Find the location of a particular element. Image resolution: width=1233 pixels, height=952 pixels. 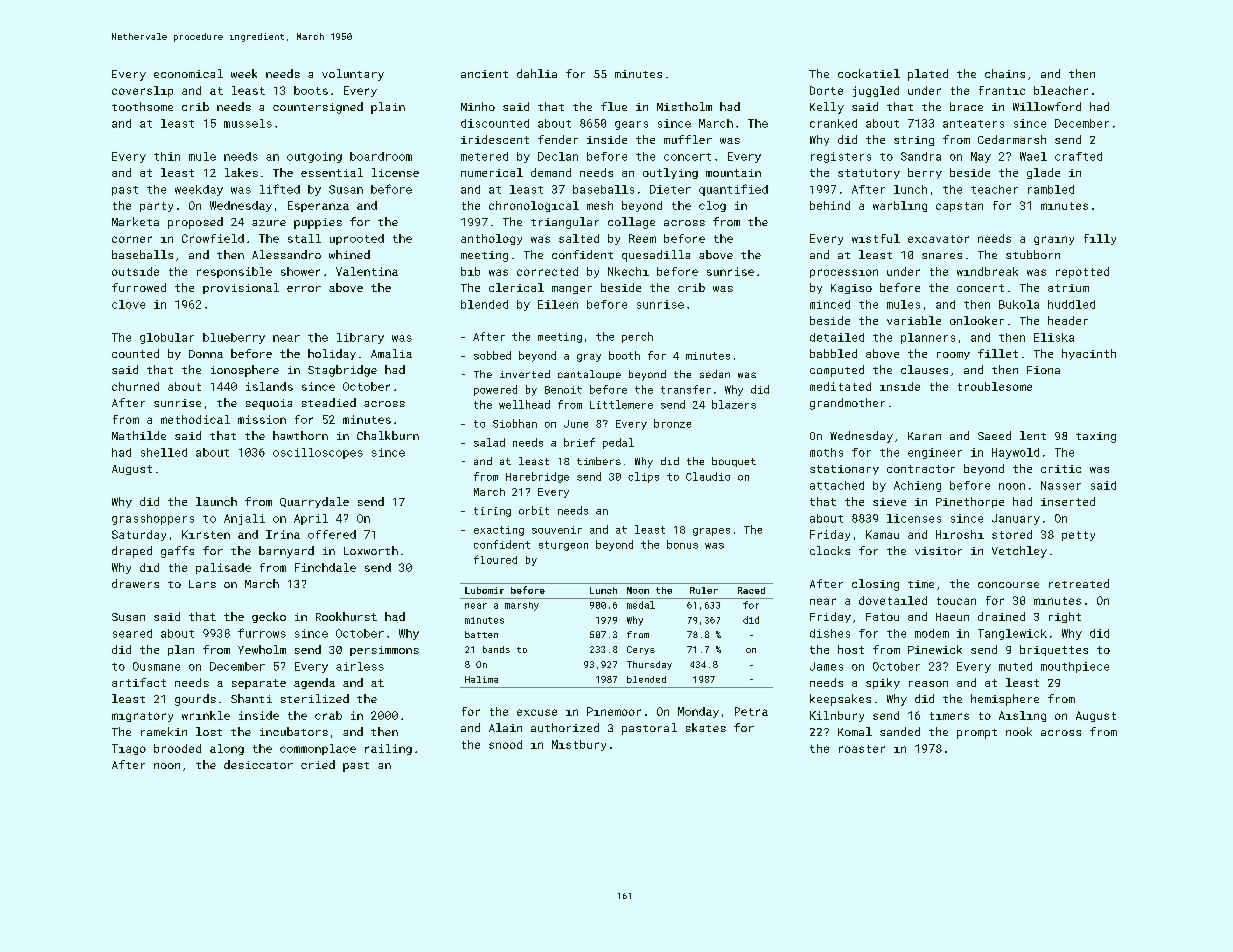

outside is located at coordinates (135, 271).
